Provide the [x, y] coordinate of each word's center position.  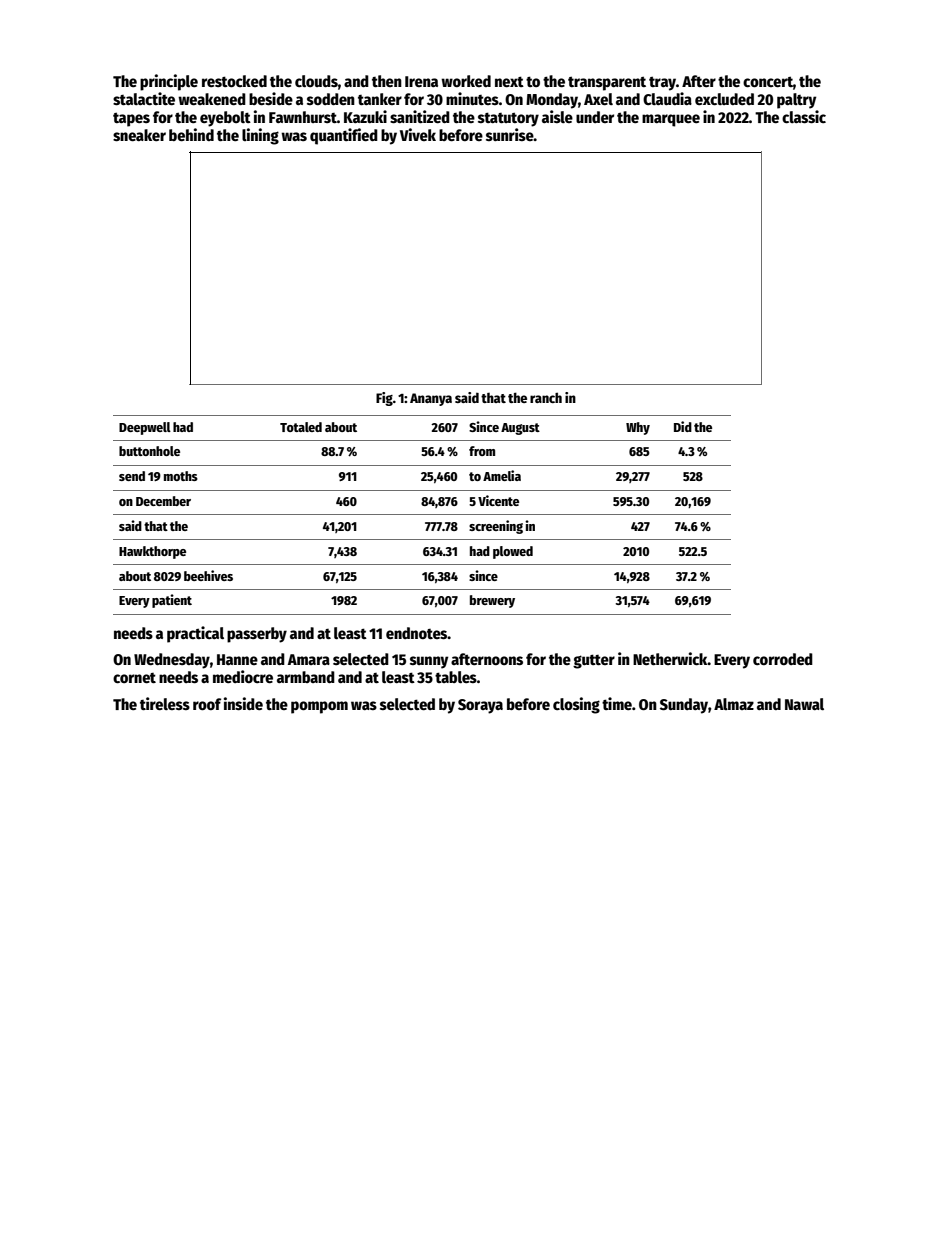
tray [662, 83]
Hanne [237, 659]
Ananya [431, 399]
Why [638, 428]
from [482, 451]
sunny [429, 662]
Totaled [301, 427]
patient [172, 601]
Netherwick [670, 659]
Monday [552, 101]
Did [683, 426]
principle [169, 82]
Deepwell [145, 428]
